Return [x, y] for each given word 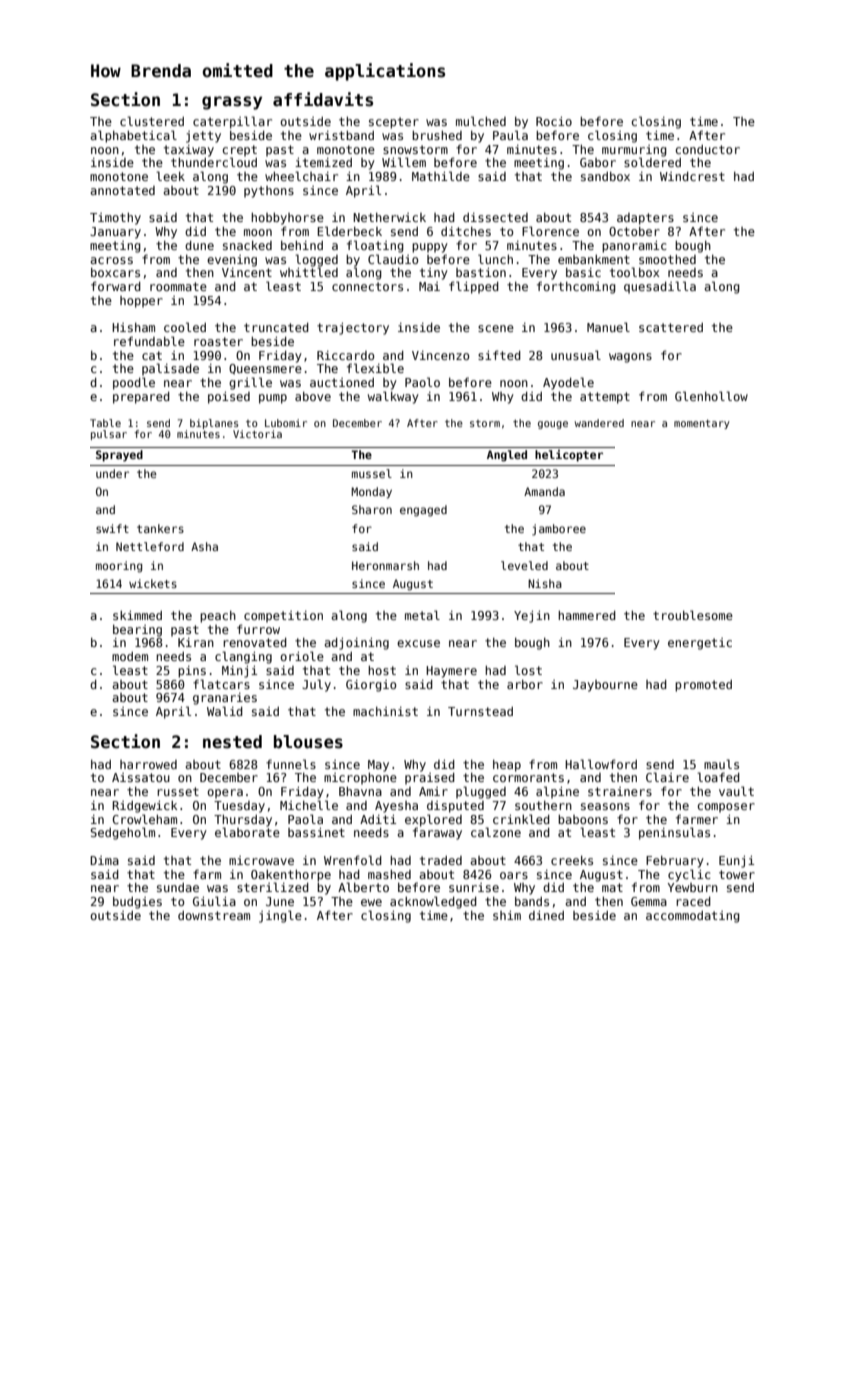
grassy [232, 103]
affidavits [323, 99]
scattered [671, 327]
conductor [707, 149]
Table [105, 423]
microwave [261, 860]
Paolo [422, 382]
